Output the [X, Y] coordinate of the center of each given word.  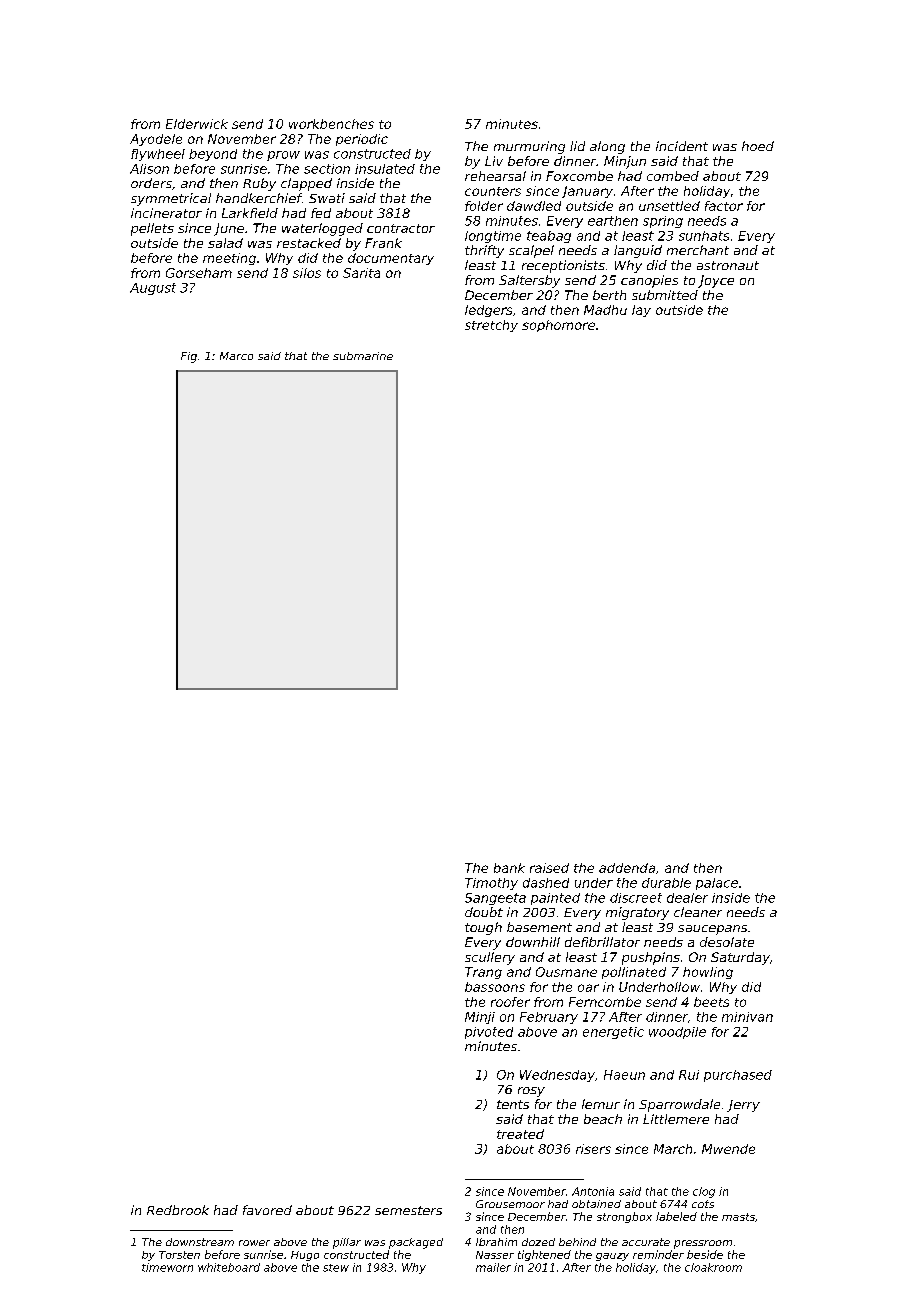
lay [641, 311]
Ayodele [156, 140]
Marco [236, 356]
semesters [408, 1210]
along [607, 147]
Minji [480, 1018]
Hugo [305, 1256]
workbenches [331, 124]
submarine [363, 356]
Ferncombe [605, 1002]
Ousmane [566, 972]
